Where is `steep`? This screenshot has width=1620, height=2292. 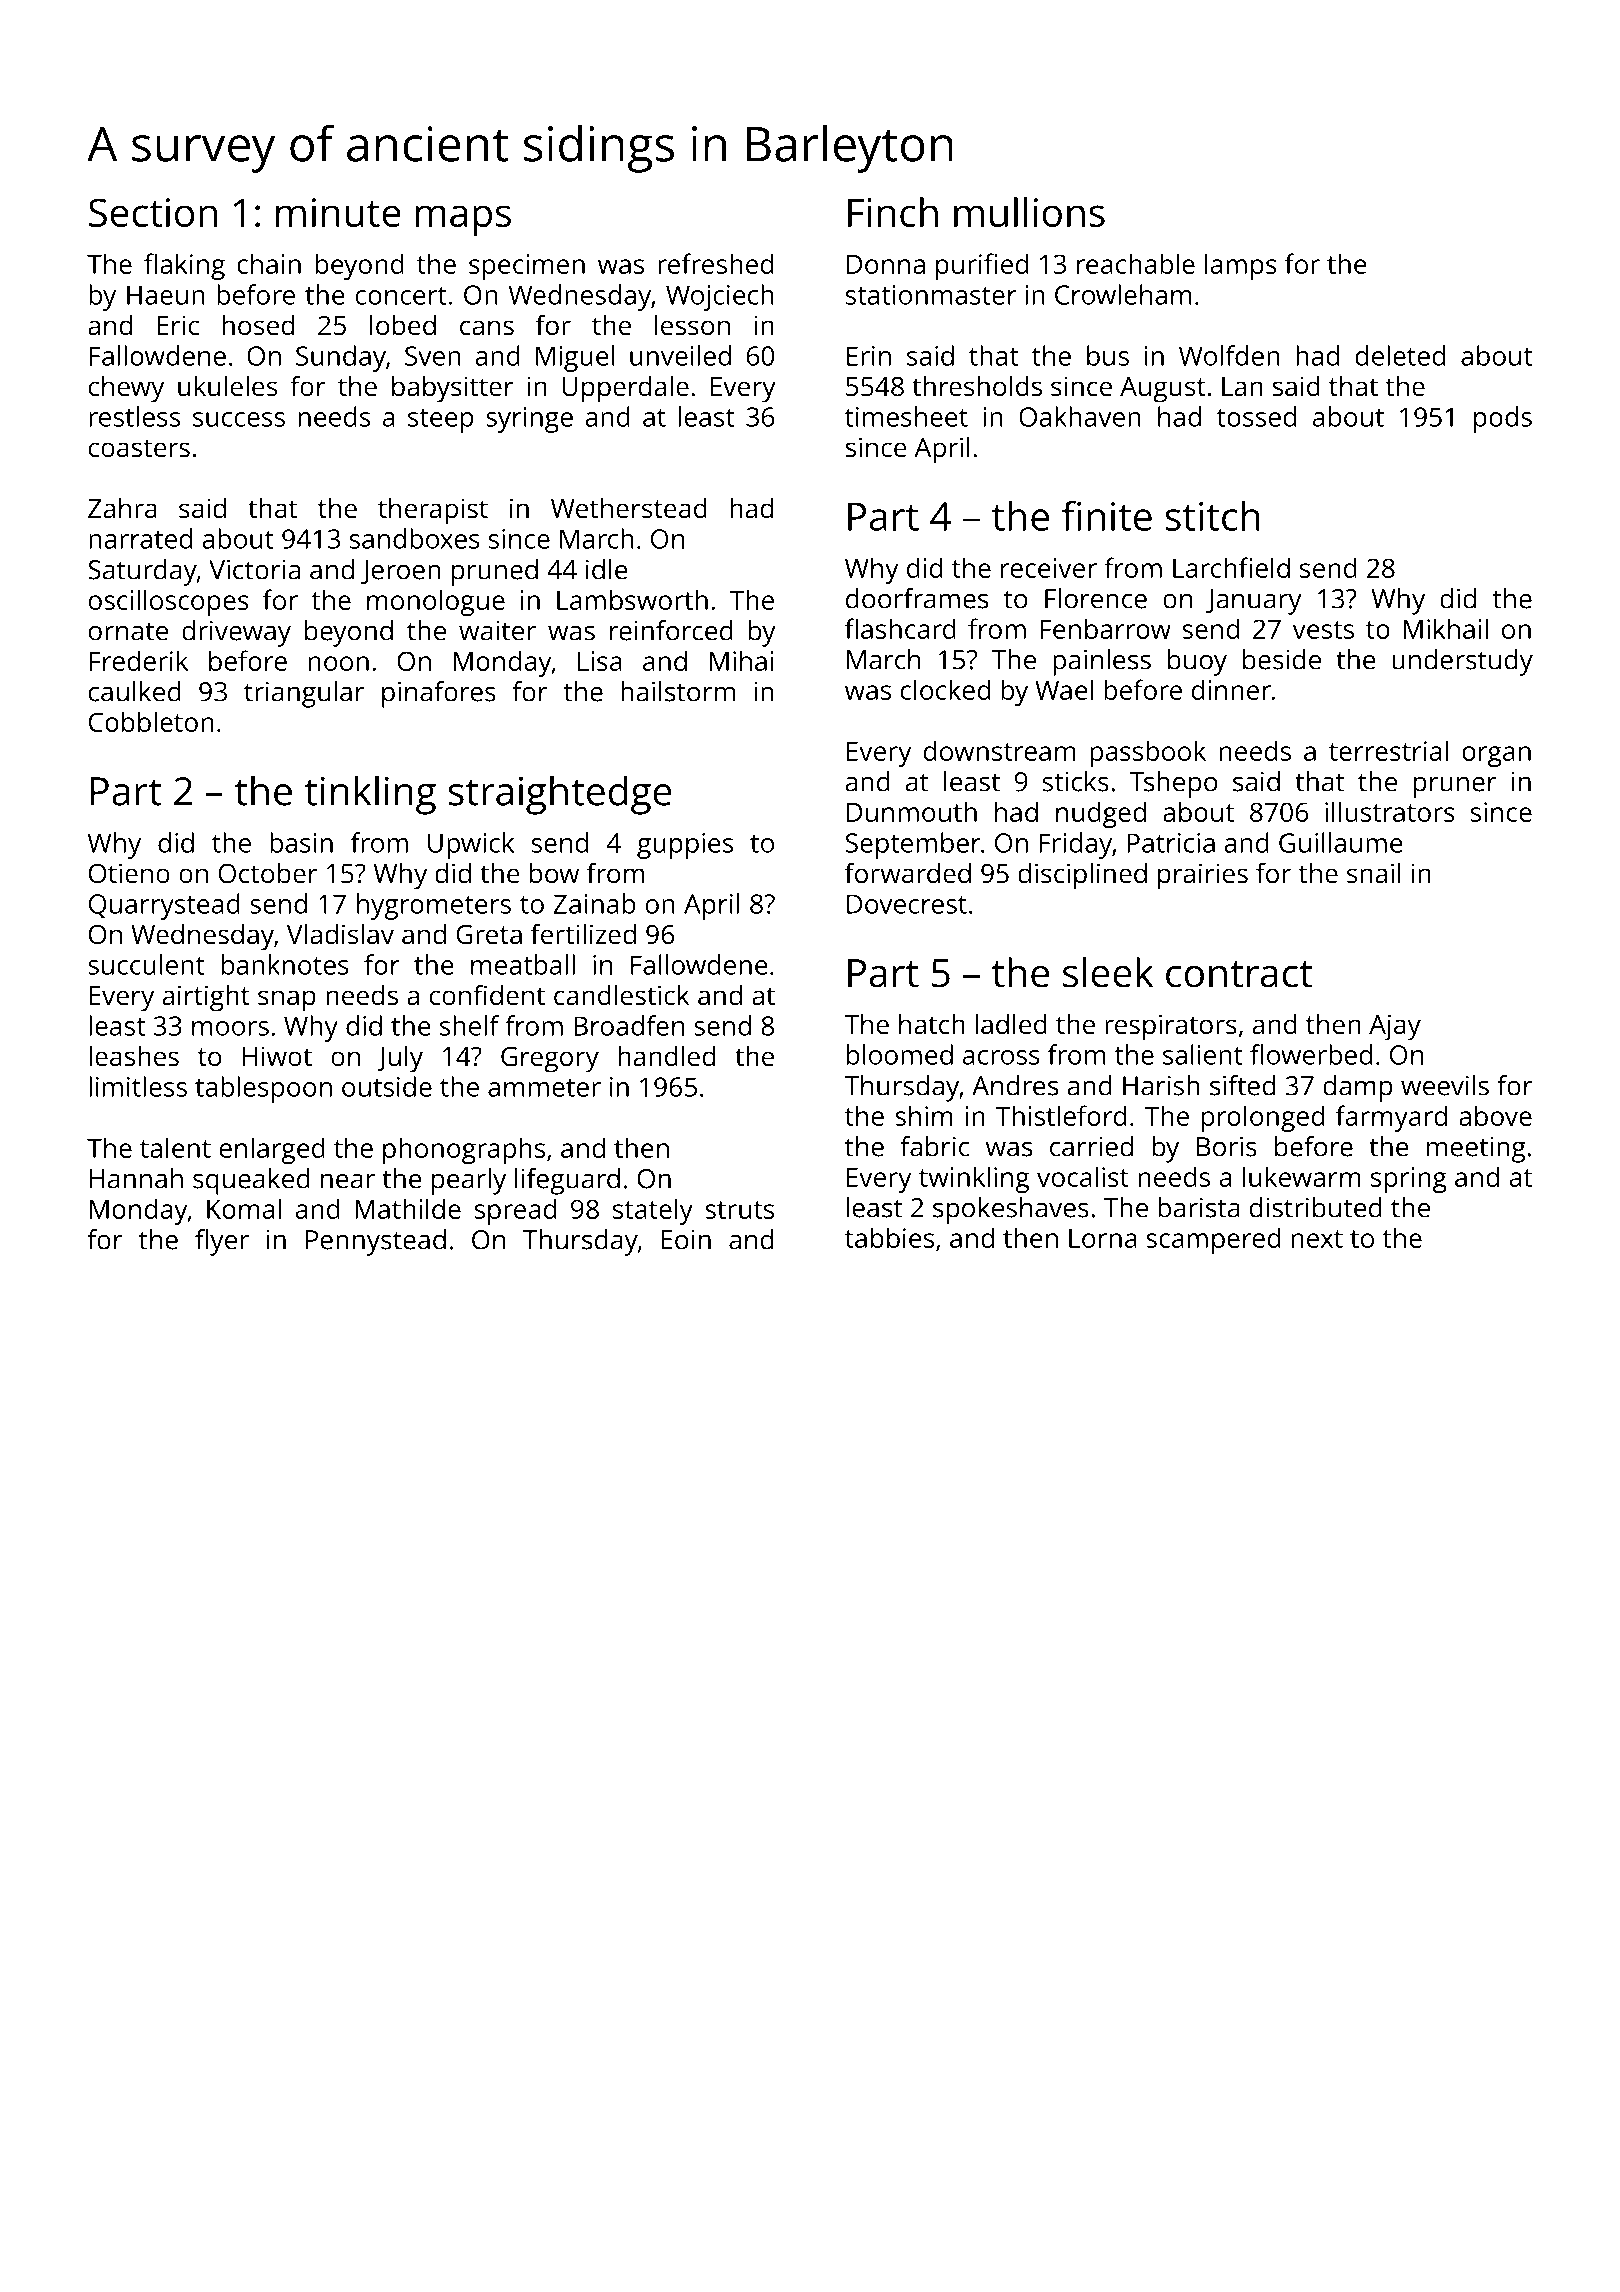 steep is located at coordinates (440, 421).
